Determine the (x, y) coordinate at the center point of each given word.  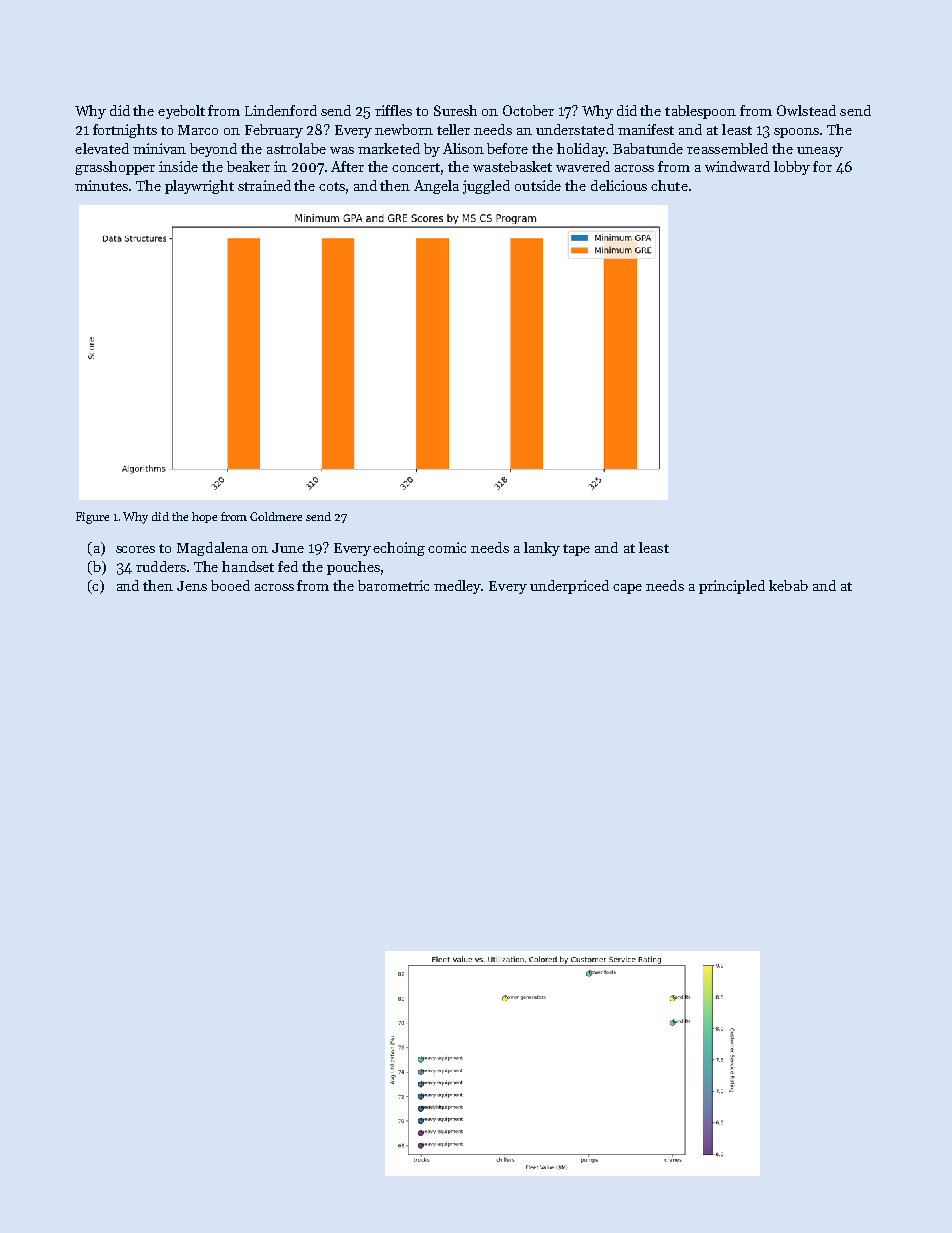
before (507, 148)
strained (264, 185)
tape (576, 550)
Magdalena (212, 549)
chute (669, 185)
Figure (92, 518)
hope (204, 517)
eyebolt (181, 112)
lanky (542, 549)
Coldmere (276, 516)
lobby (792, 168)
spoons (796, 133)
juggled (486, 187)
